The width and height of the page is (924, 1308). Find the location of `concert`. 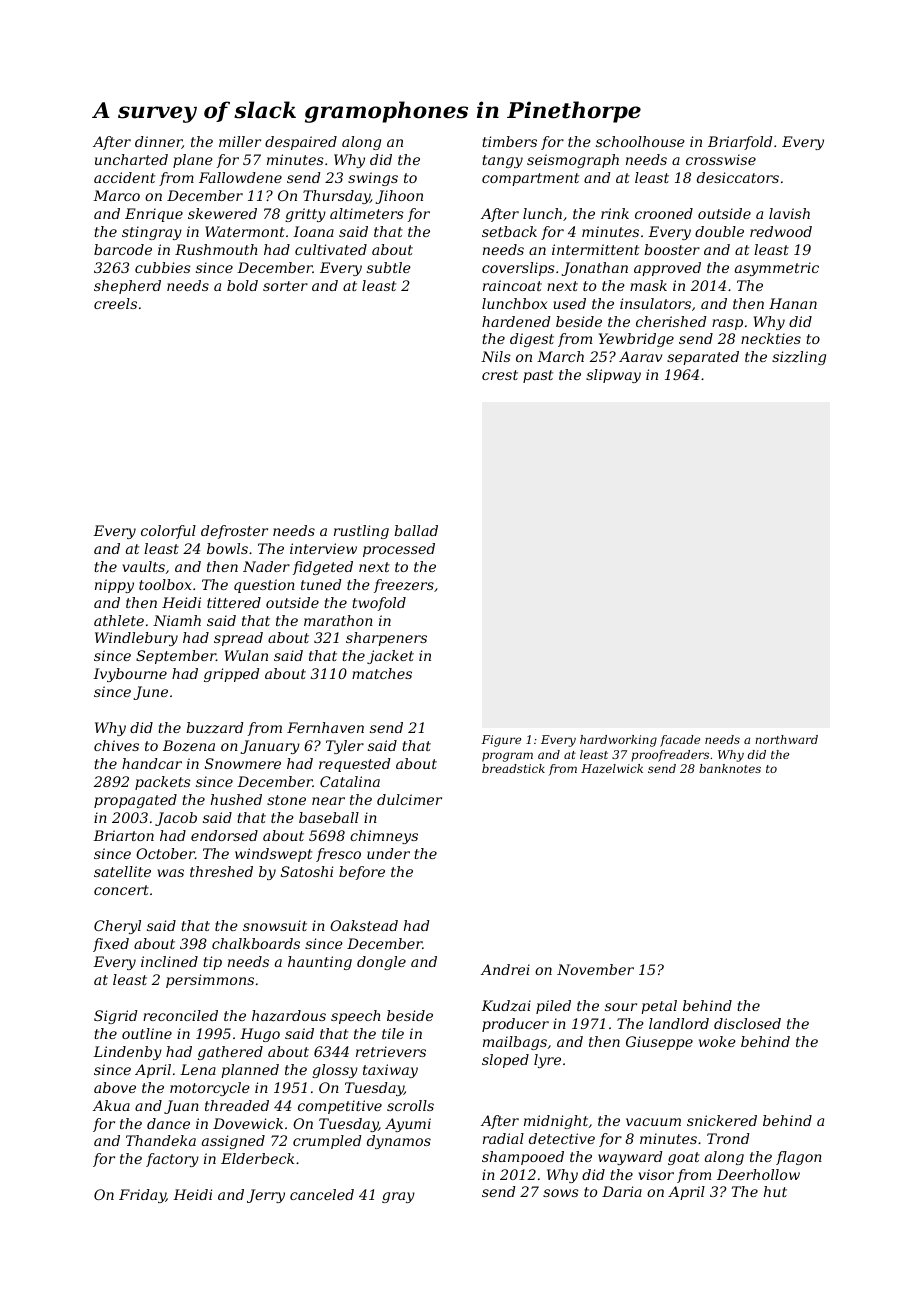

concert is located at coordinates (121, 890).
